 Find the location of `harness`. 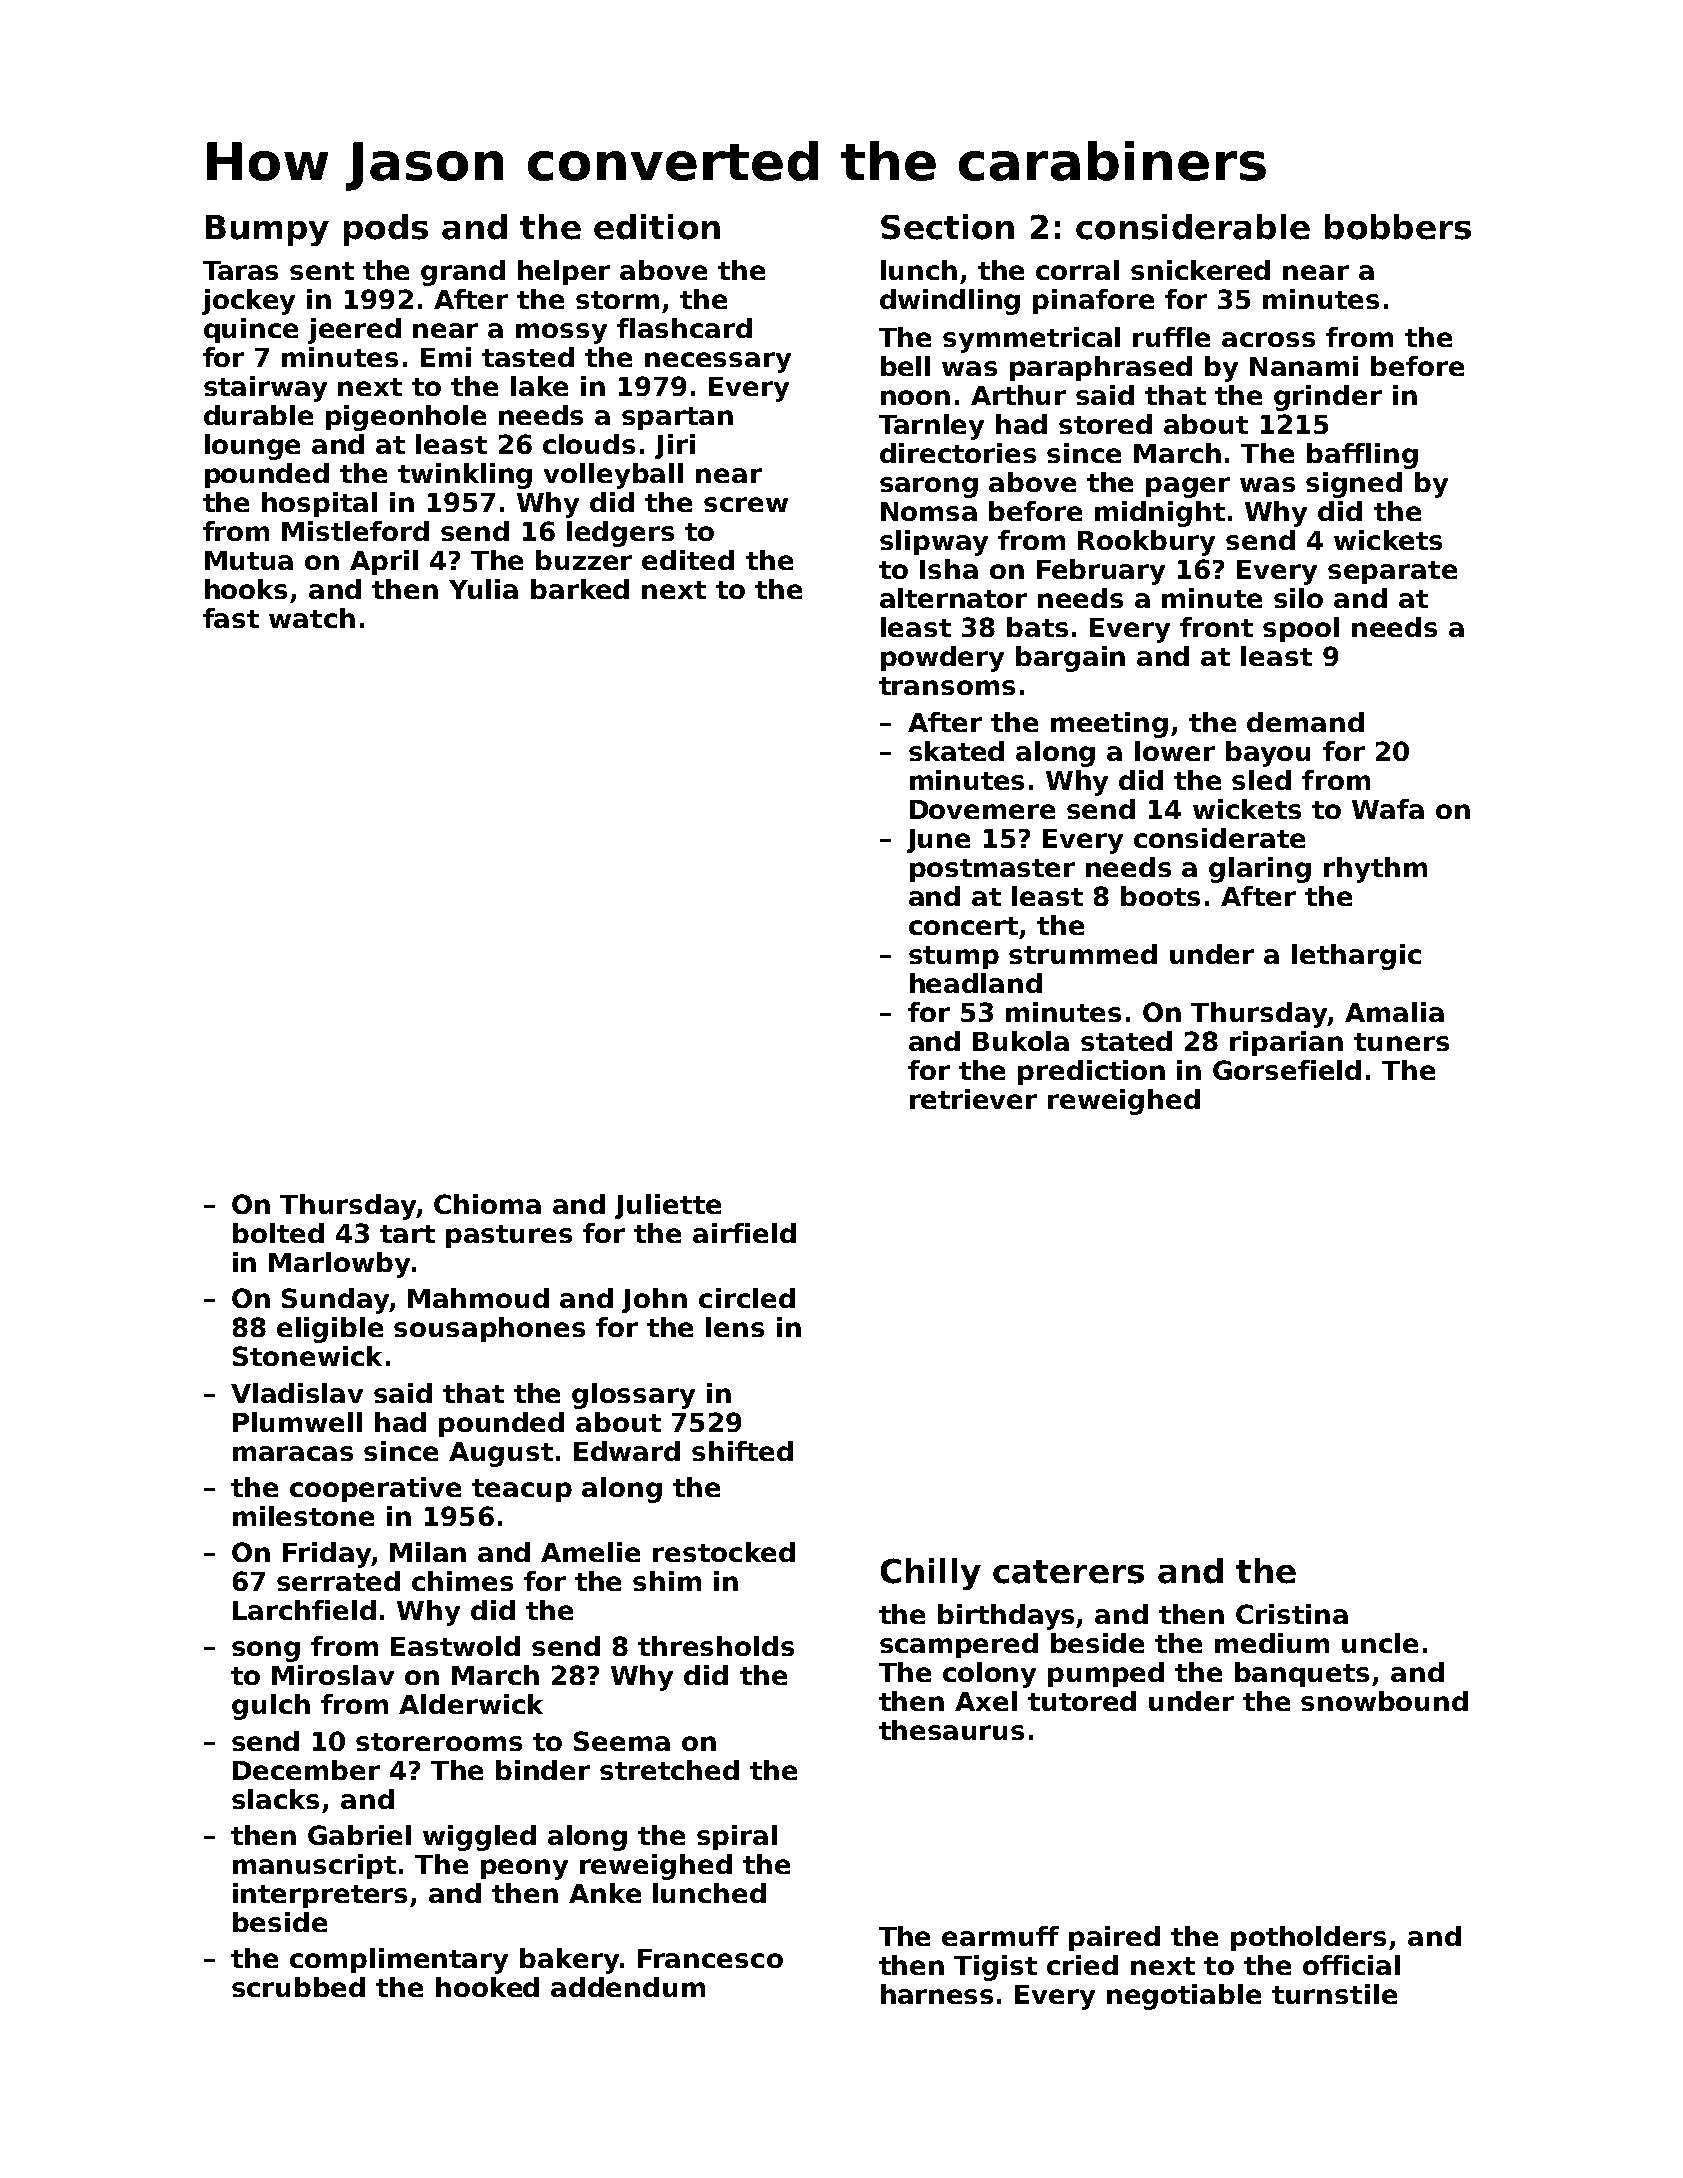

harness is located at coordinates (937, 1994).
